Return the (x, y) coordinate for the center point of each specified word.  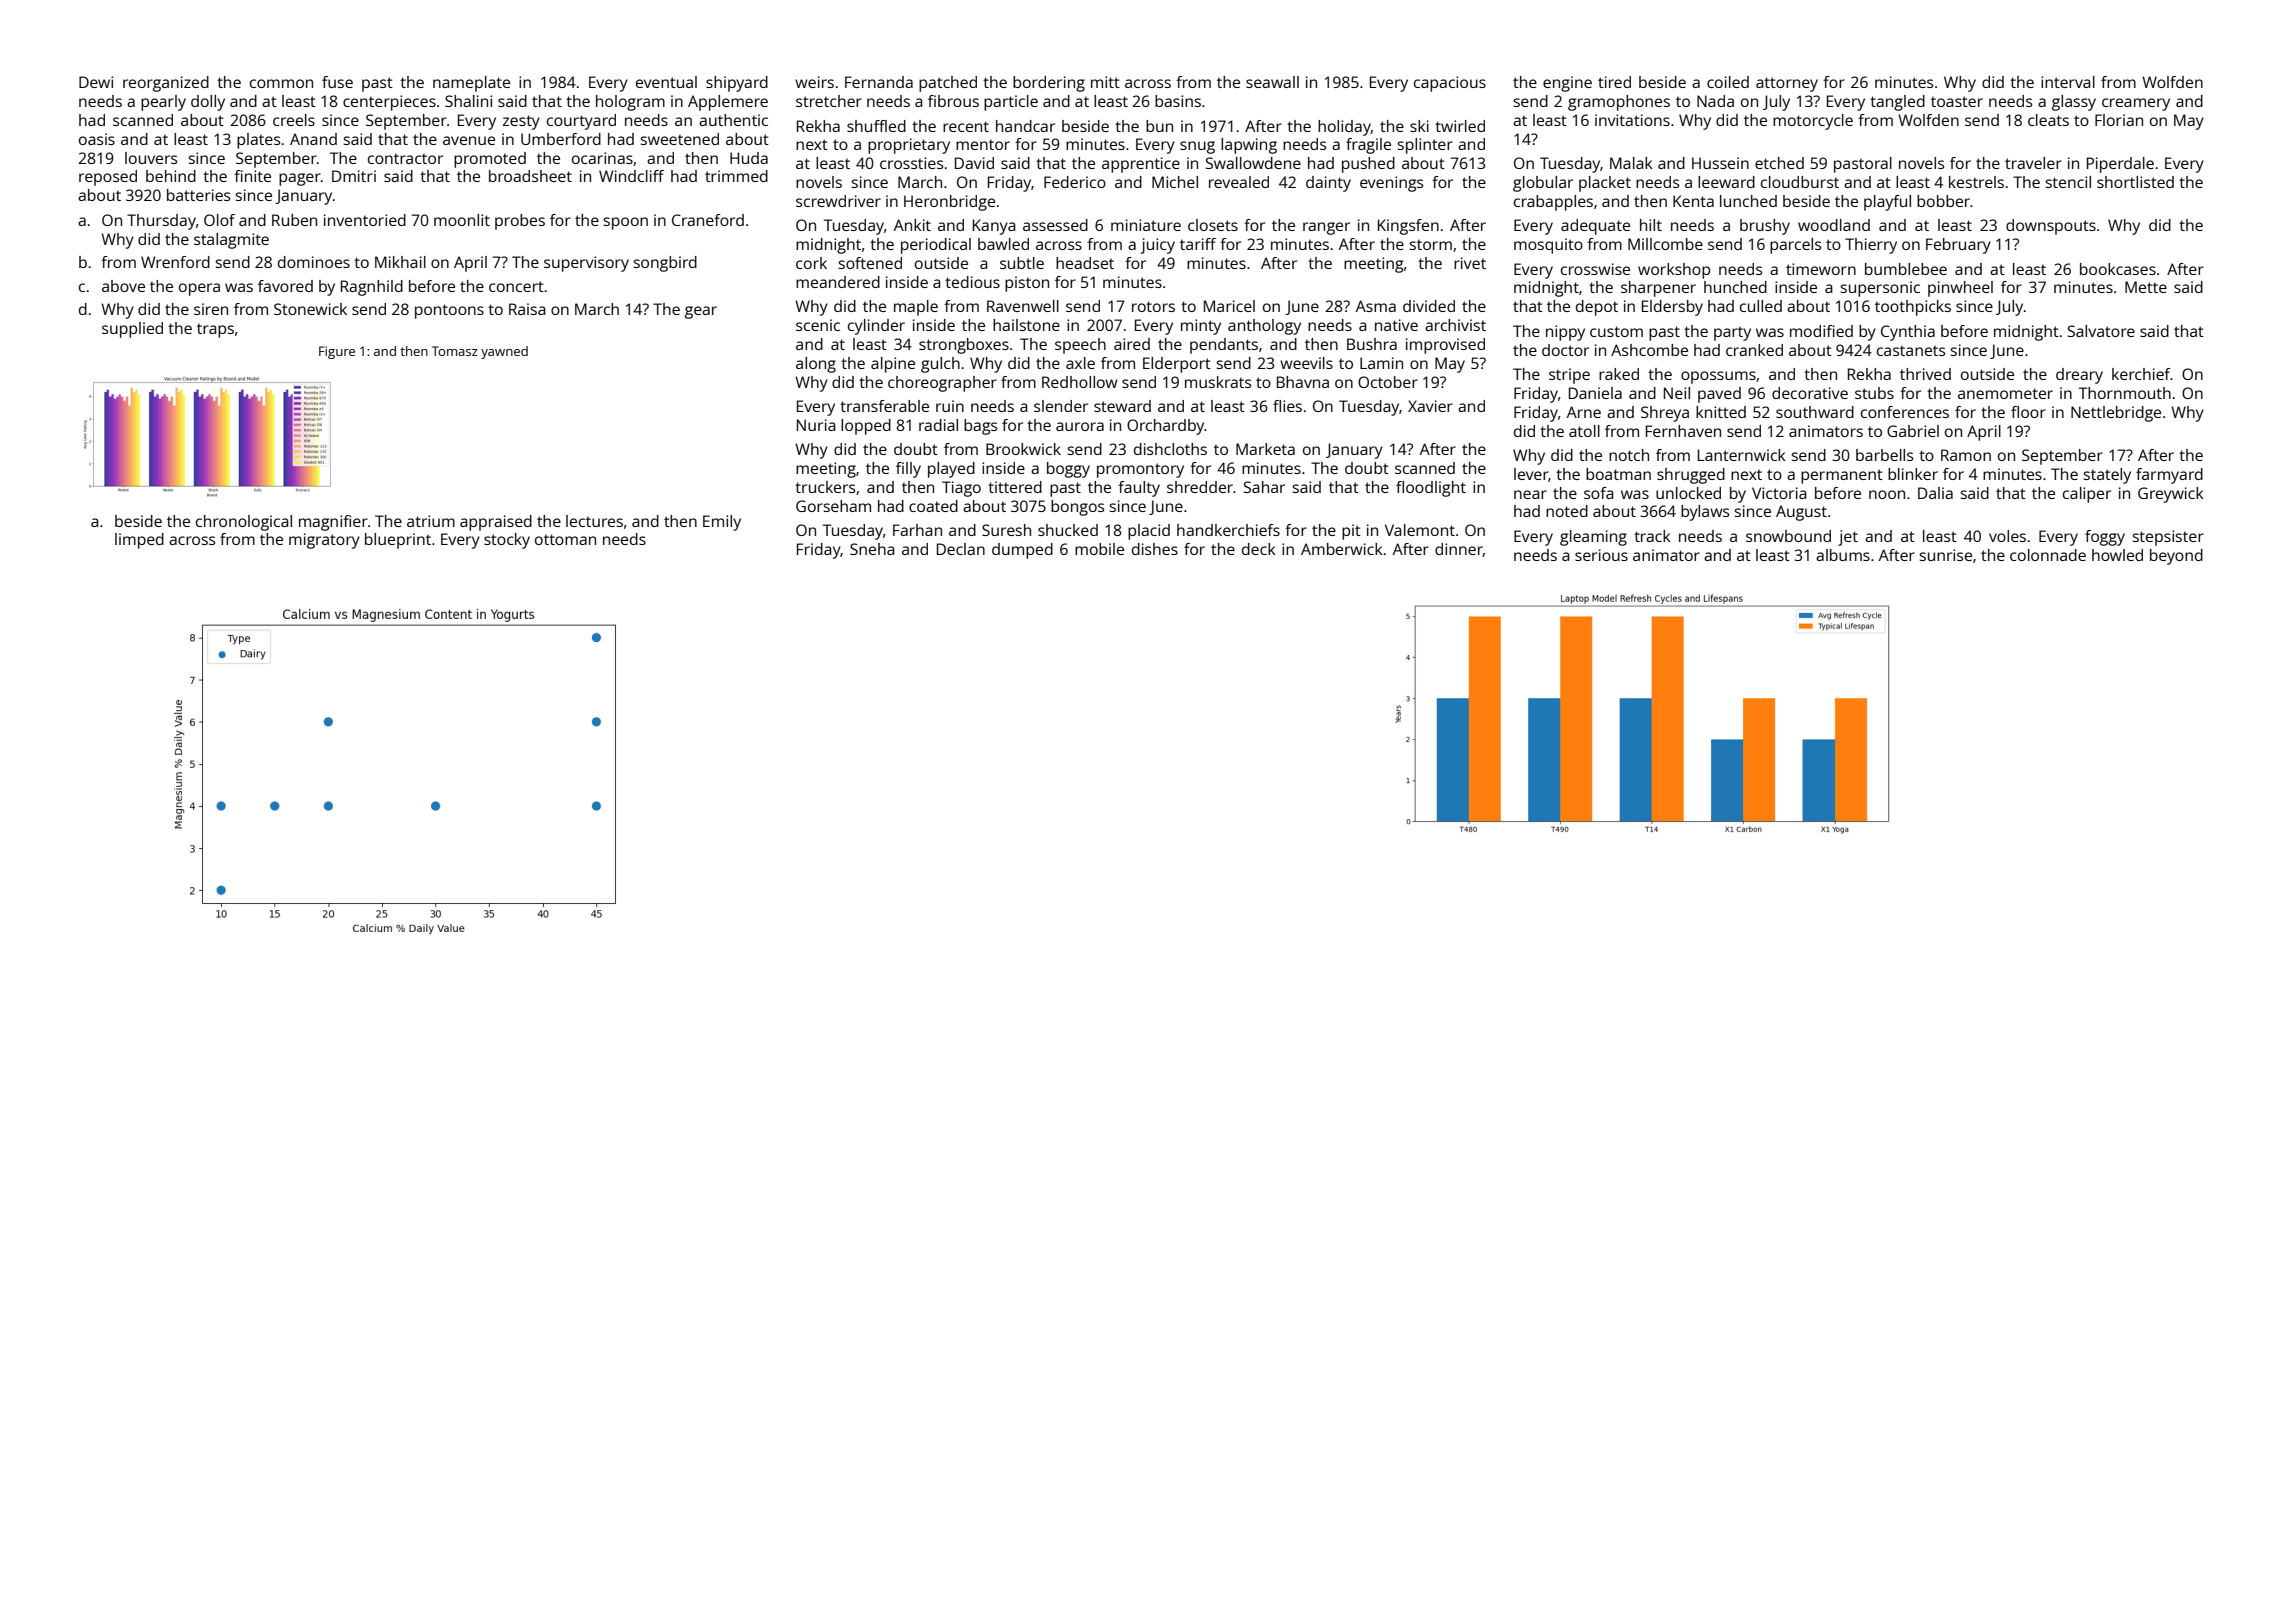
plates (258, 141)
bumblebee (1906, 269)
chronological (244, 523)
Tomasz (455, 351)
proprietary (909, 146)
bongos (1077, 508)
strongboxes (964, 346)
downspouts (2051, 227)
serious (1601, 555)
